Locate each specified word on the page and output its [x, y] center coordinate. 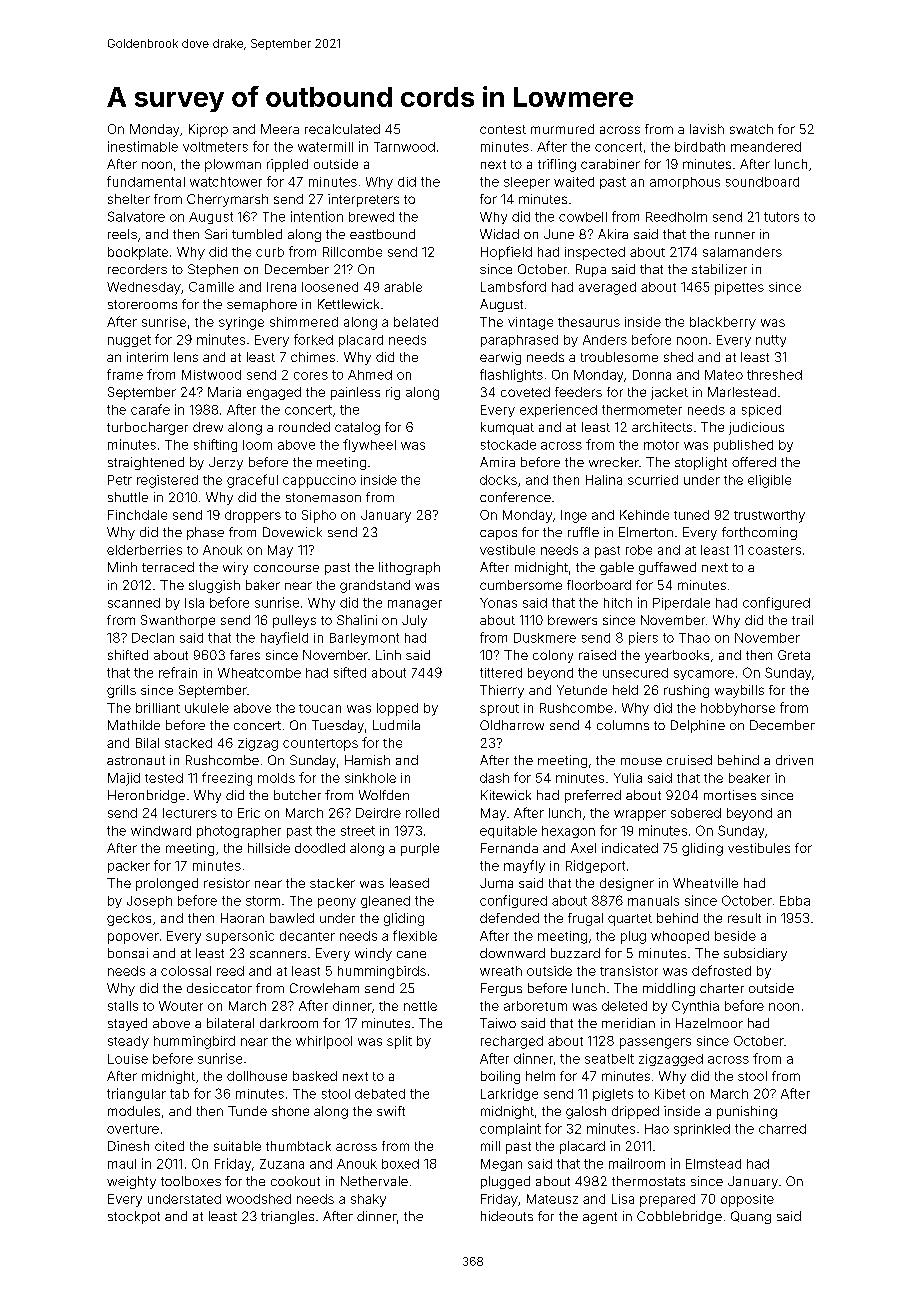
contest [503, 129]
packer [129, 867]
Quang [751, 1217]
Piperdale [681, 604]
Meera [280, 129]
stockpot [134, 1217]
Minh [122, 567]
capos [498, 535]
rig [393, 393]
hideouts [507, 1216]
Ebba [795, 901]
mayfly [524, 866]
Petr [120, 480]
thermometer [642, 410]
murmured [562, 129]
